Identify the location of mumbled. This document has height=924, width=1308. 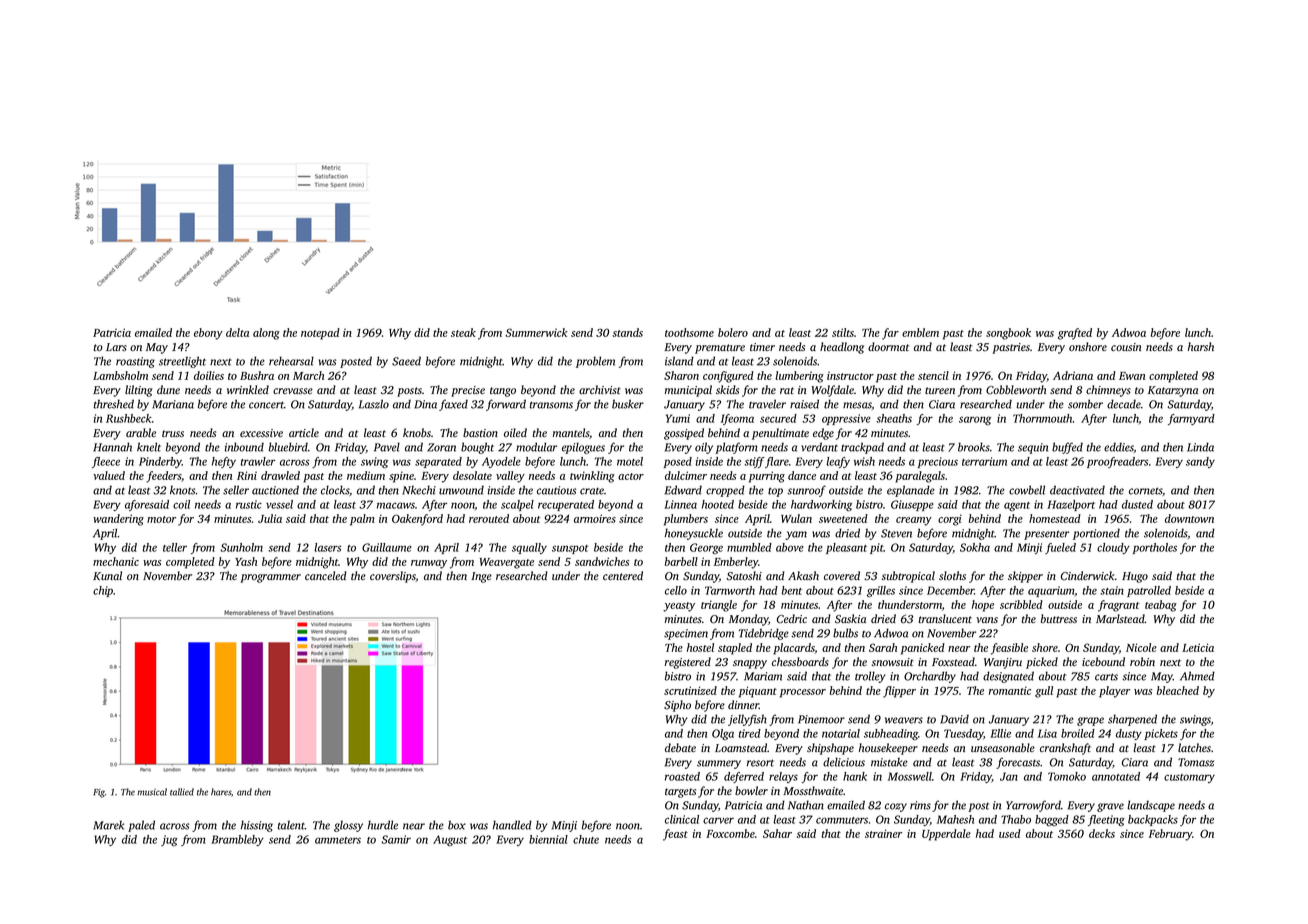
(749, 547).
